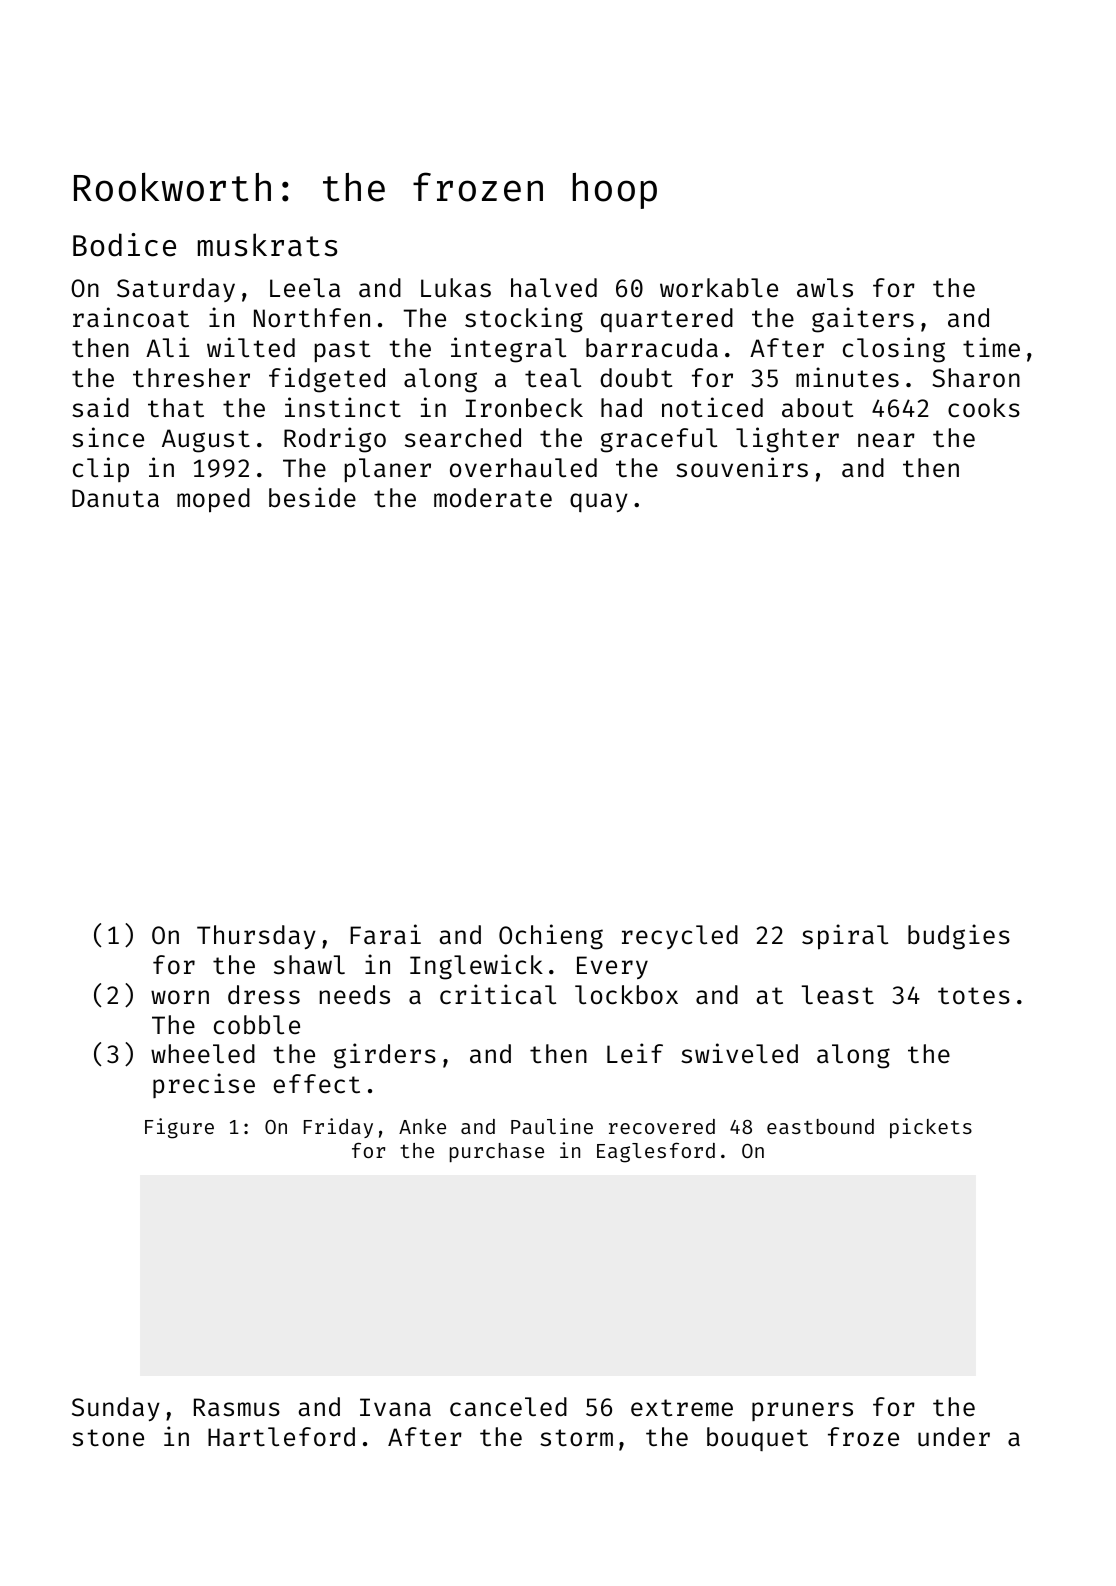 The image size is (1116, 1586). Describe the element at coordinates (825, 288) in the page. I see `awls` at that location.
